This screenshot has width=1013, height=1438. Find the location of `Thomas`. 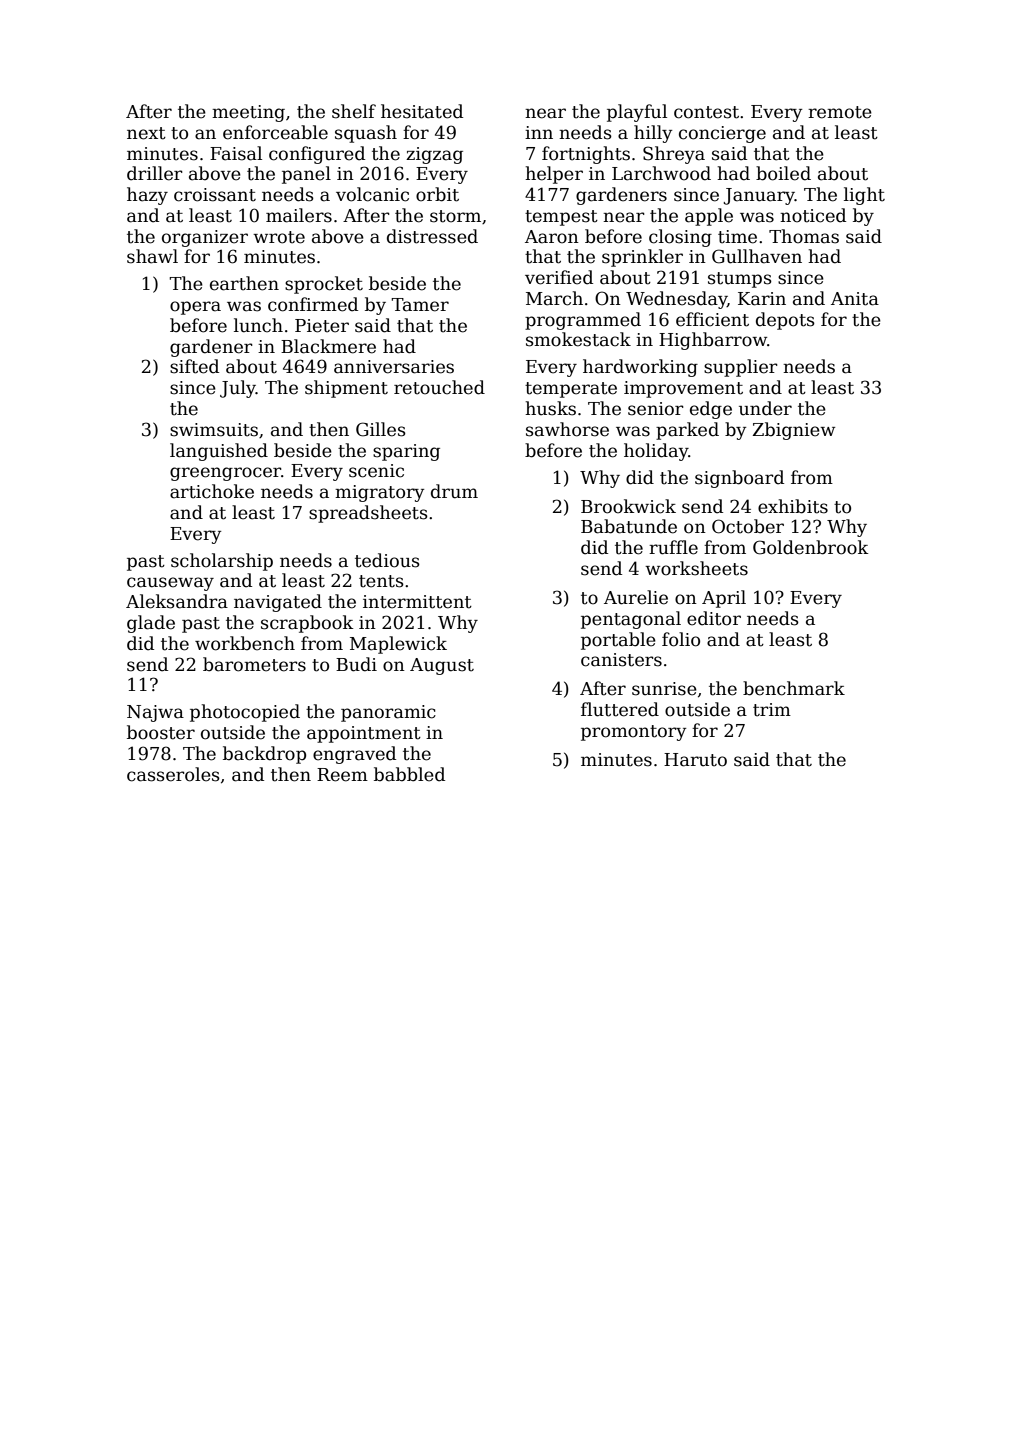

Thomas is located at coordinates (804, 236).
